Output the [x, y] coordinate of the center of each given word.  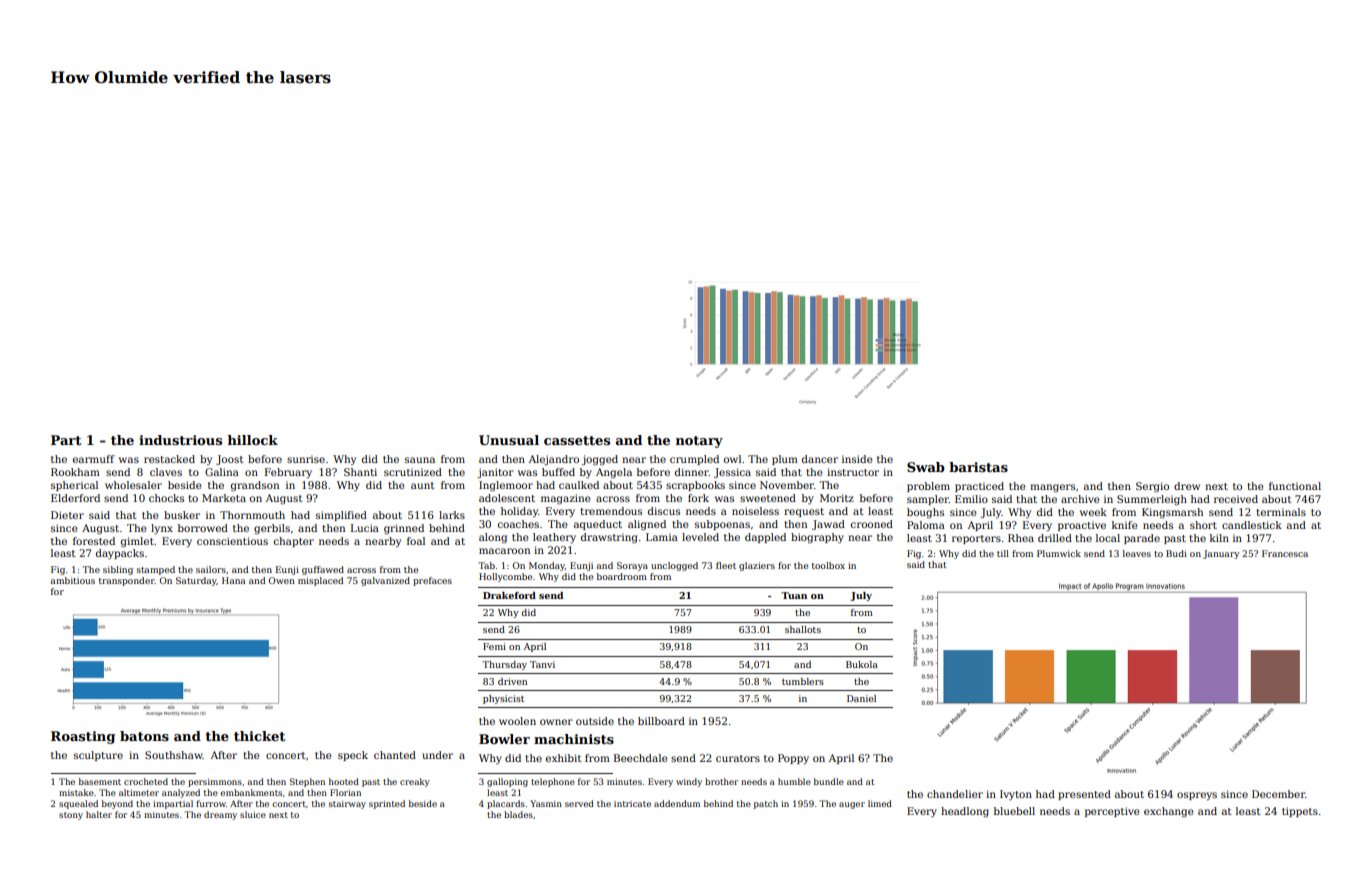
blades [518, 814]
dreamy [220, 815]
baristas [978, 467]
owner [556, 722]
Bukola [862, 664]
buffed [558, 472]
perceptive [1112, 812]
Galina [222, 472]
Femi [494, 646]
